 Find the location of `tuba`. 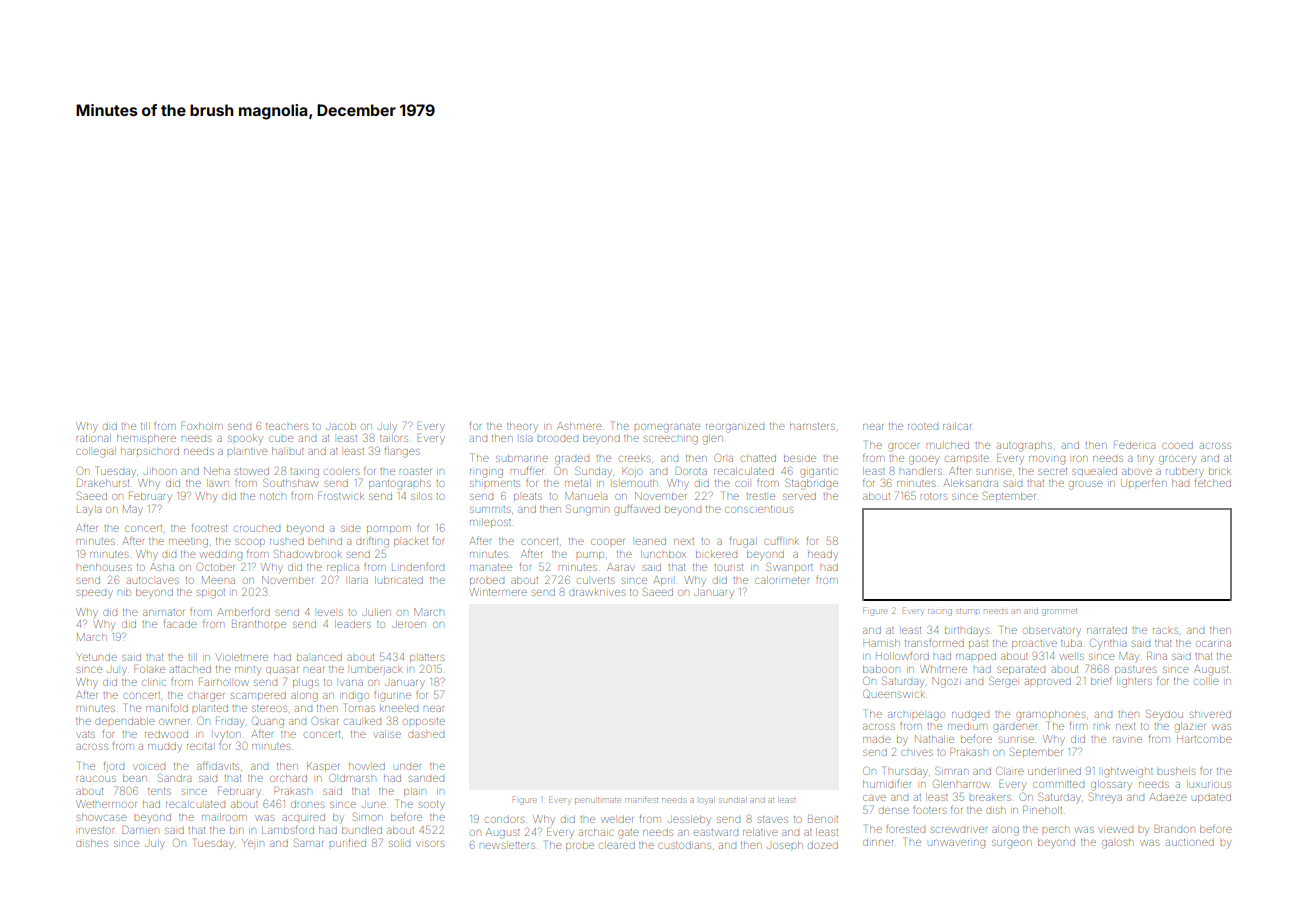

tuba is located at coordinates (1071, 643).
